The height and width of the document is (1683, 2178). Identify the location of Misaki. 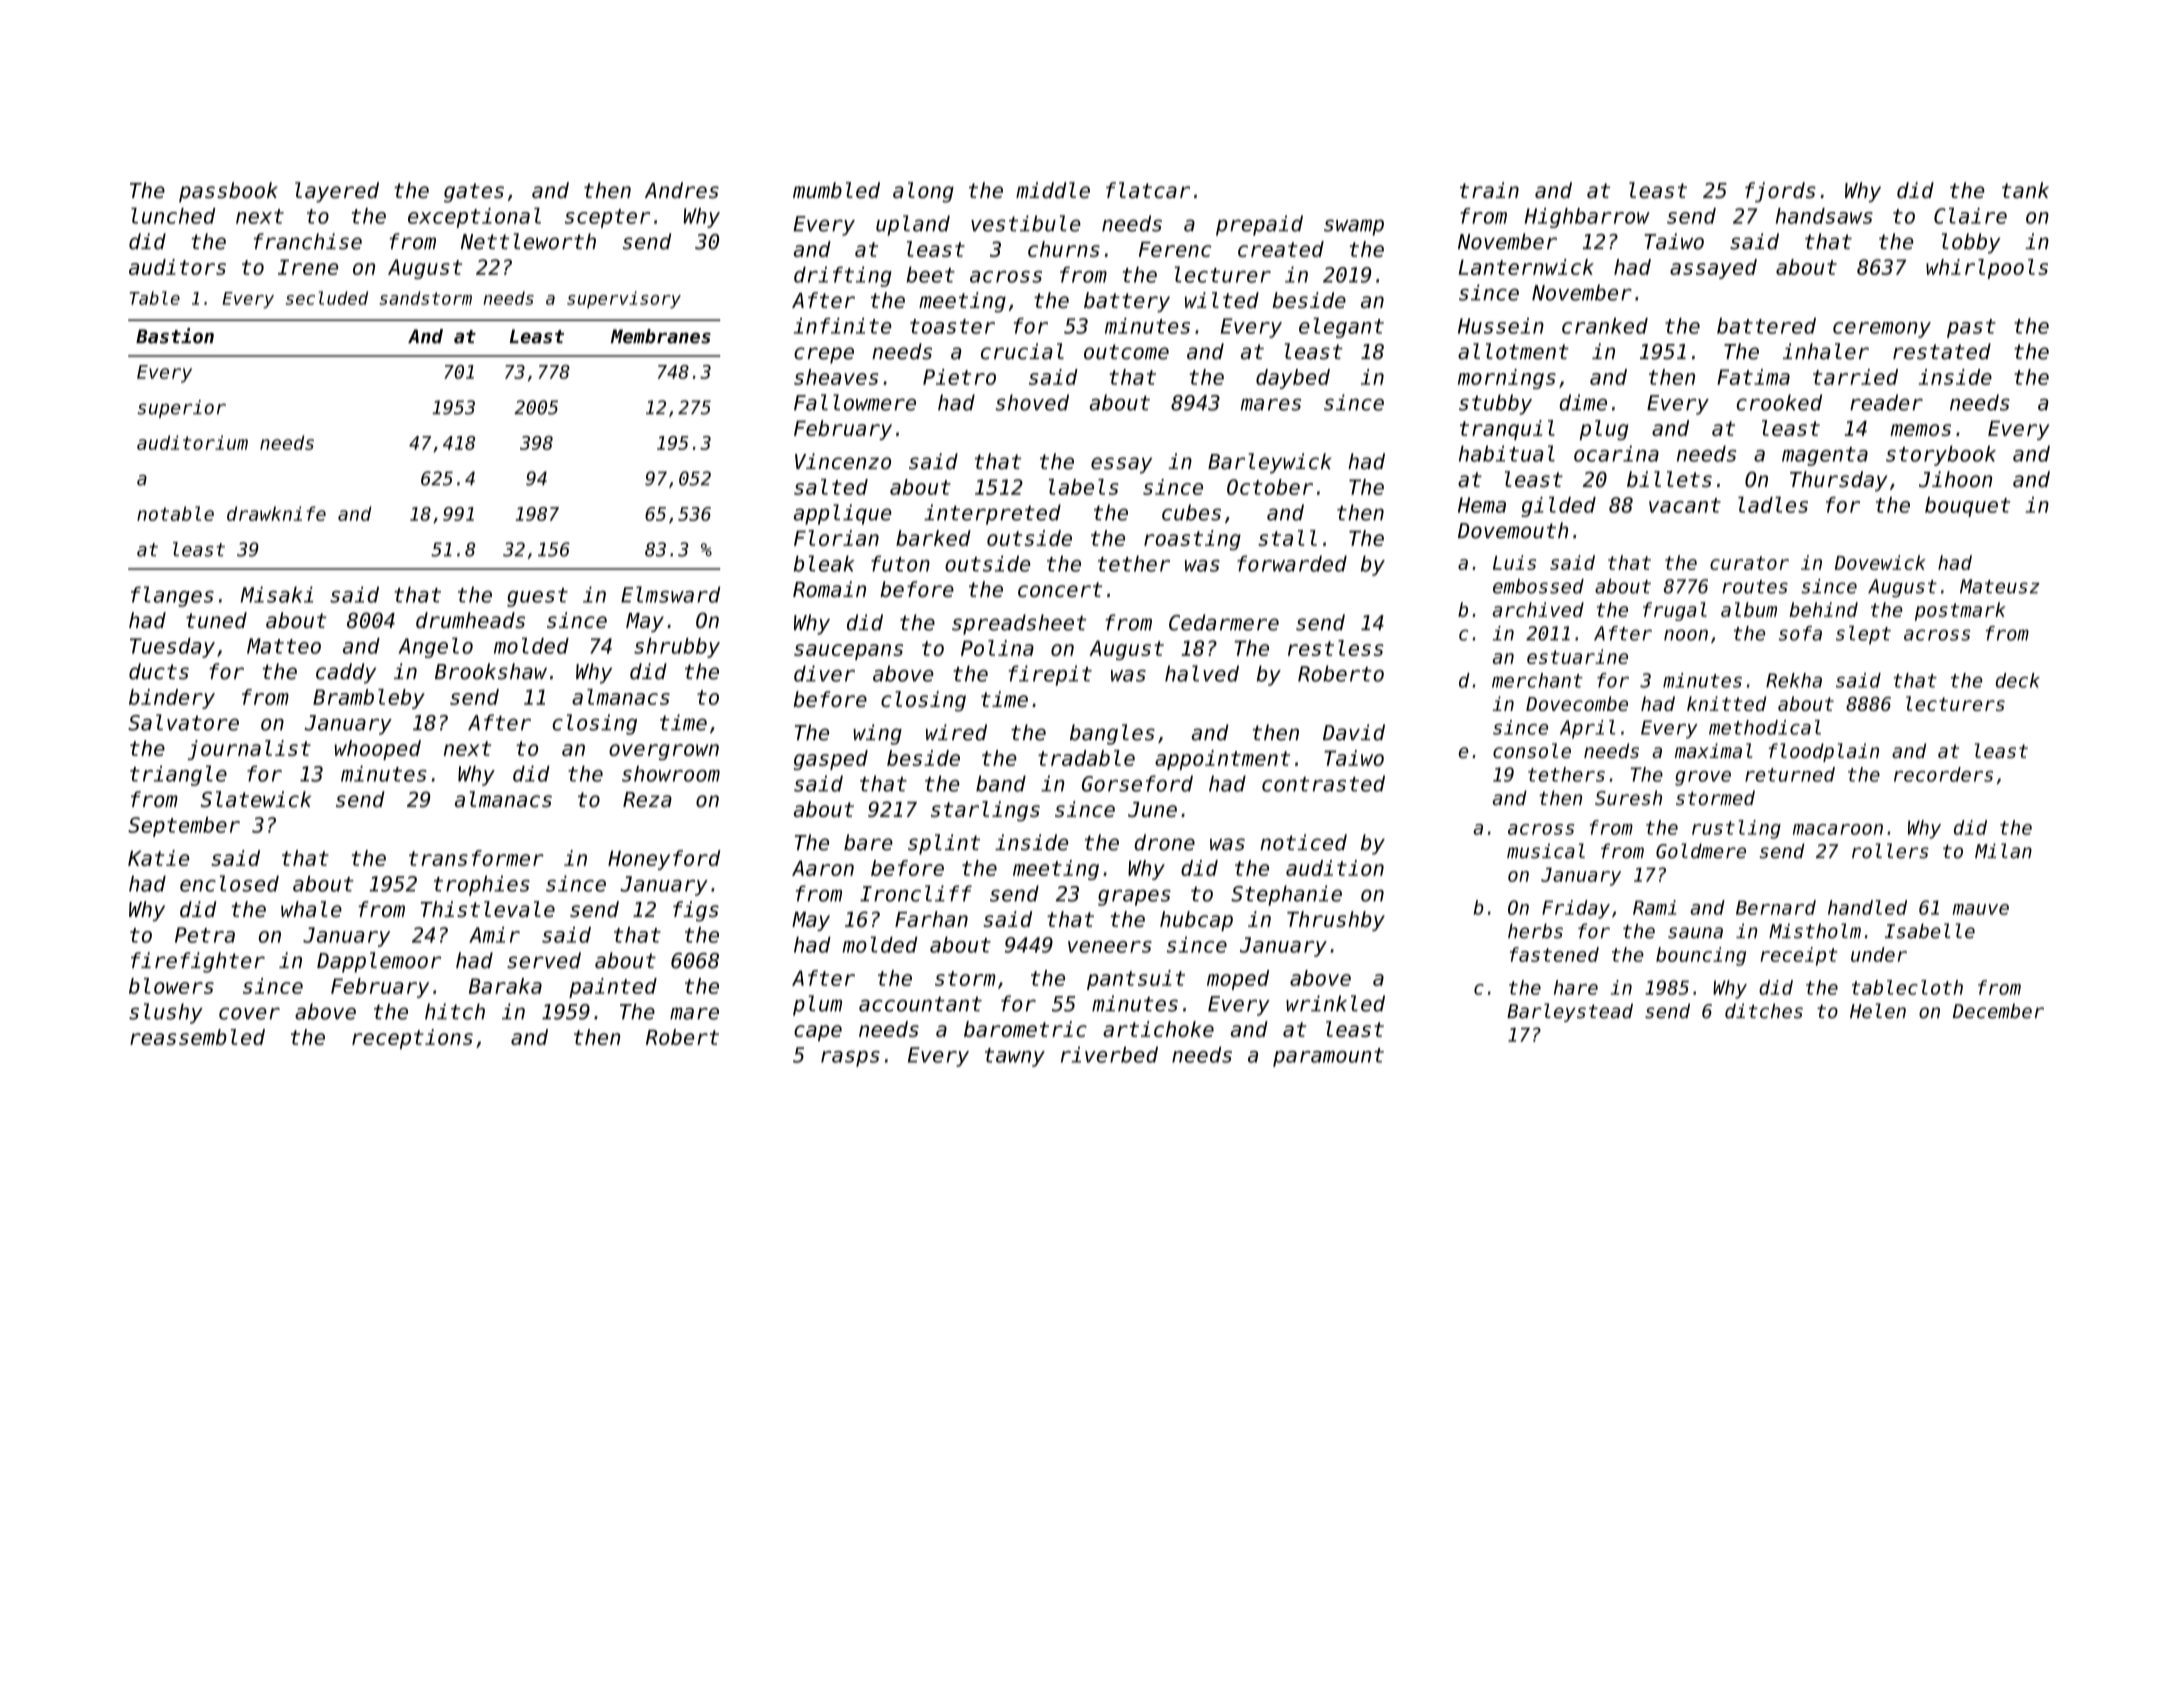
(277, 594).
